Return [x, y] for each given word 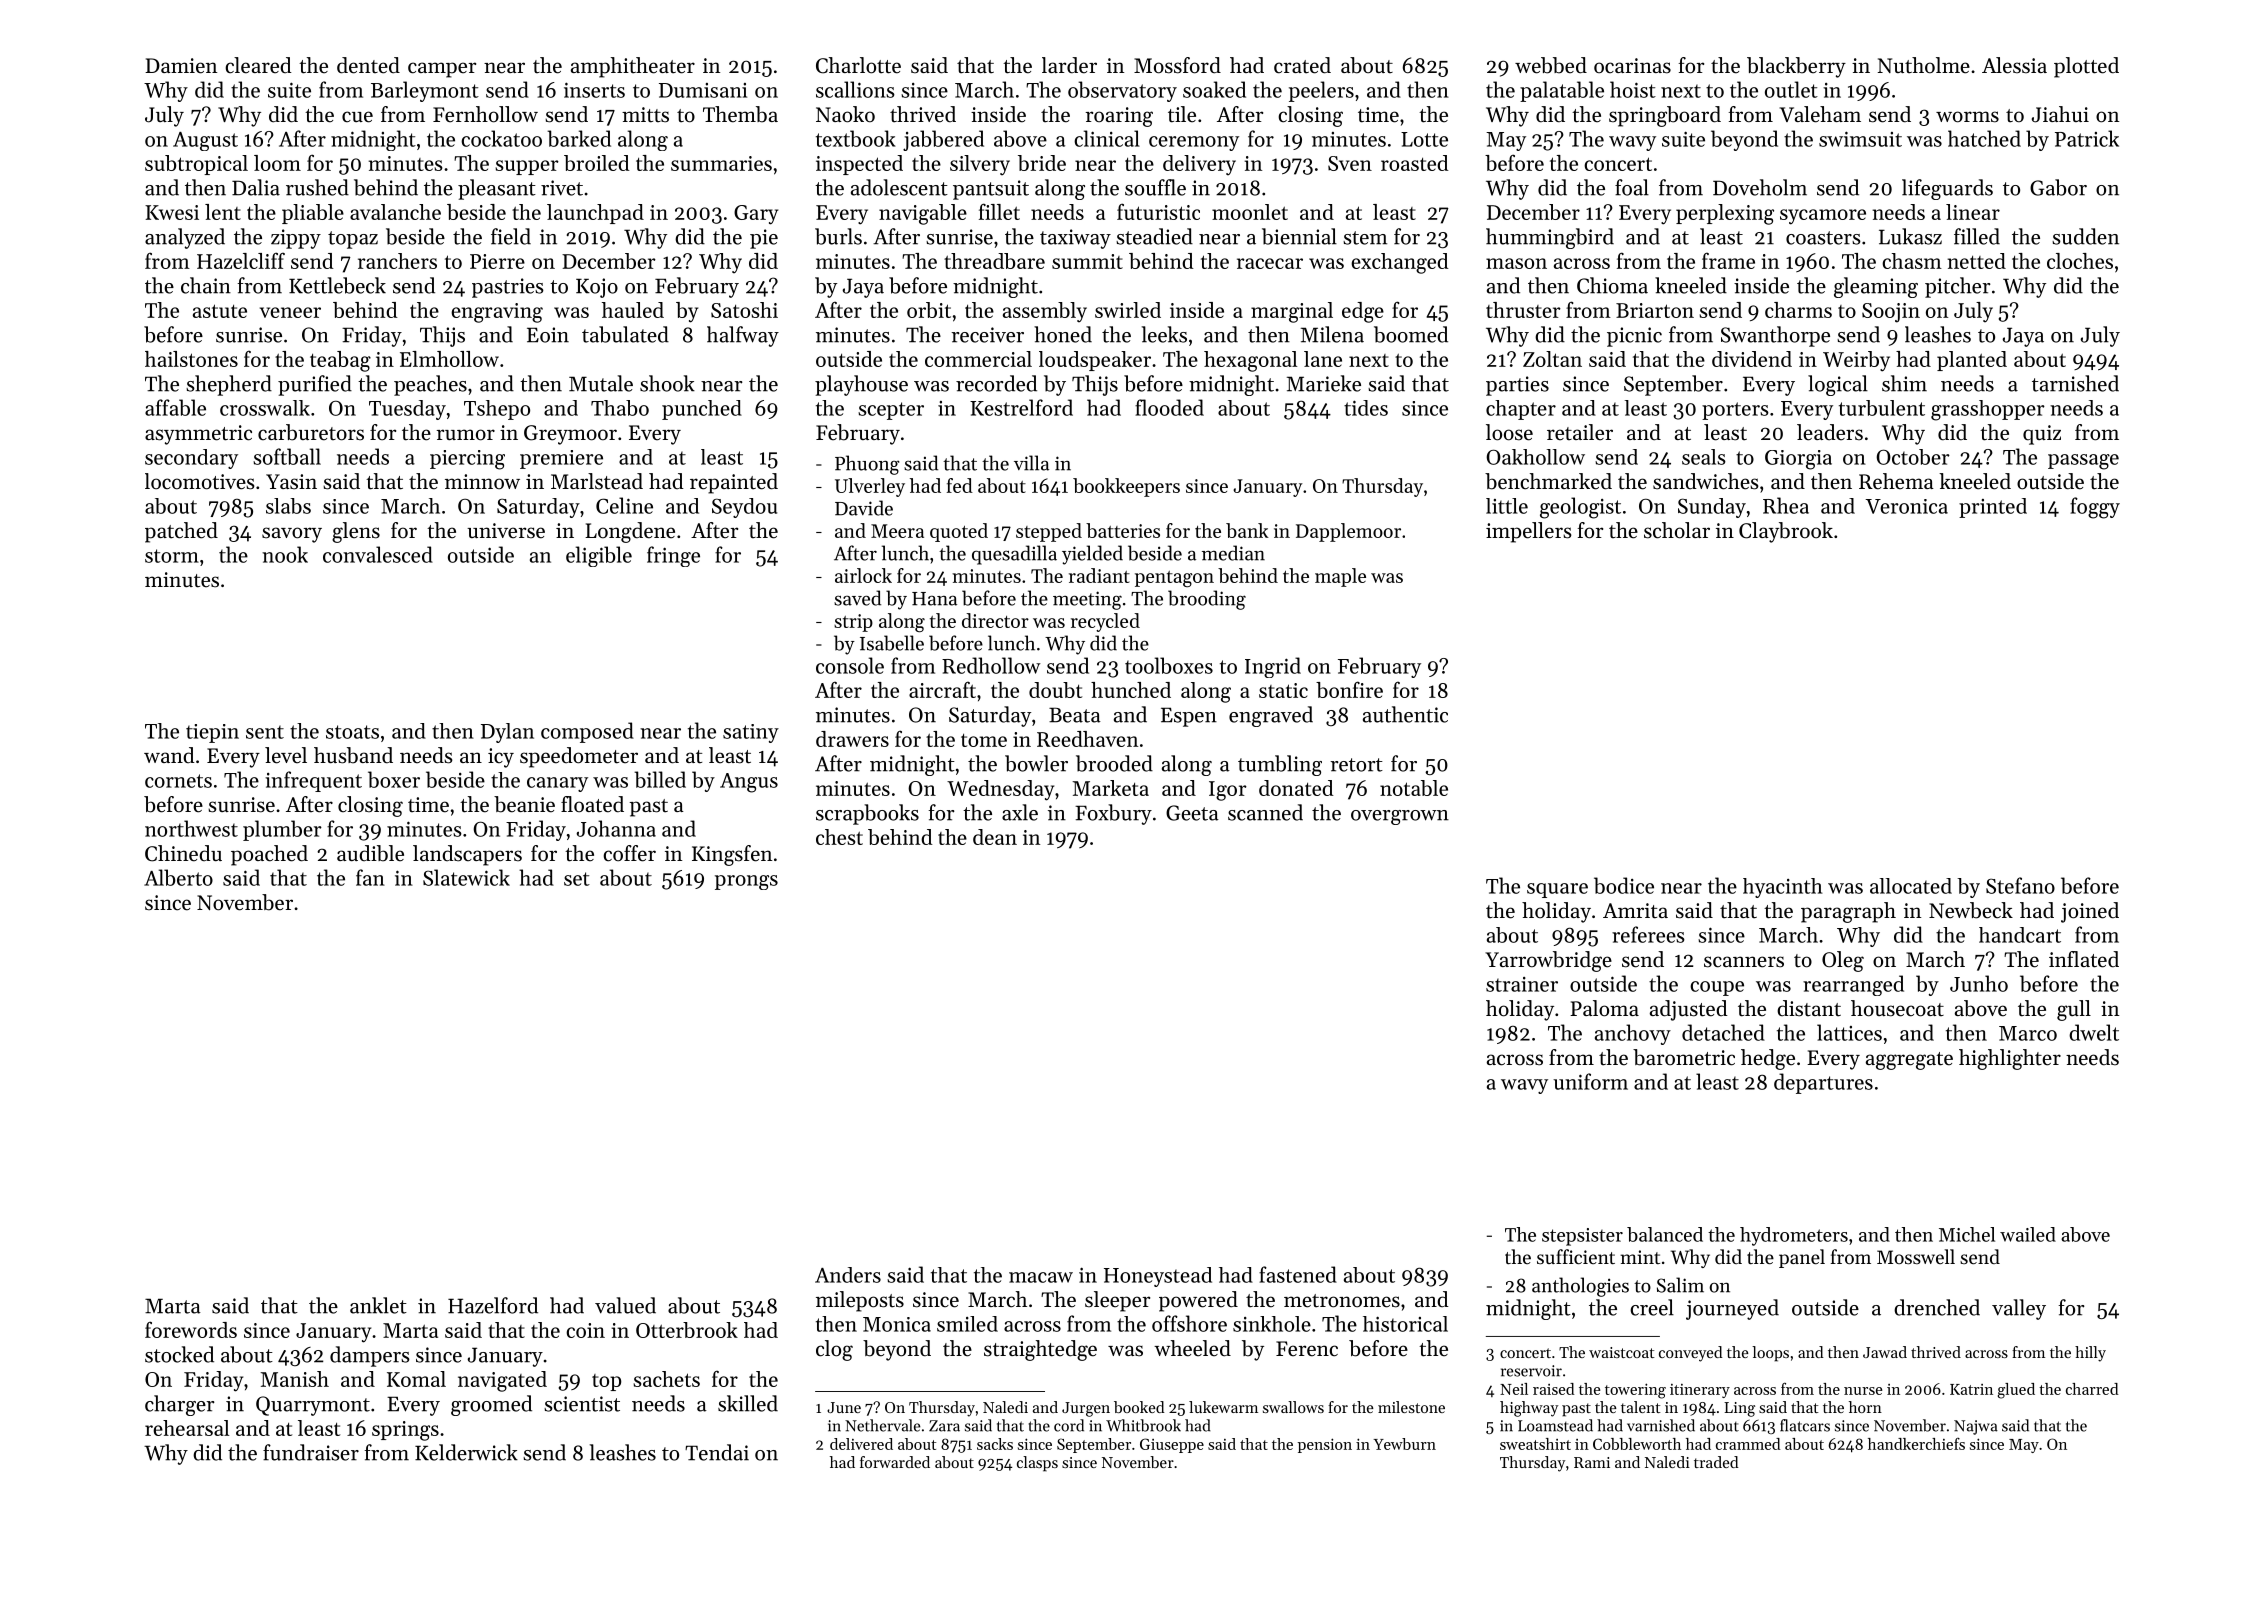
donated [1296, 788]
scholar [1677, 530]
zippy [296, 239]
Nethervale [882, 1425]
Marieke [1324, 383]
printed [1993, 508]
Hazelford [493, 1305]
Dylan [507, 733]
